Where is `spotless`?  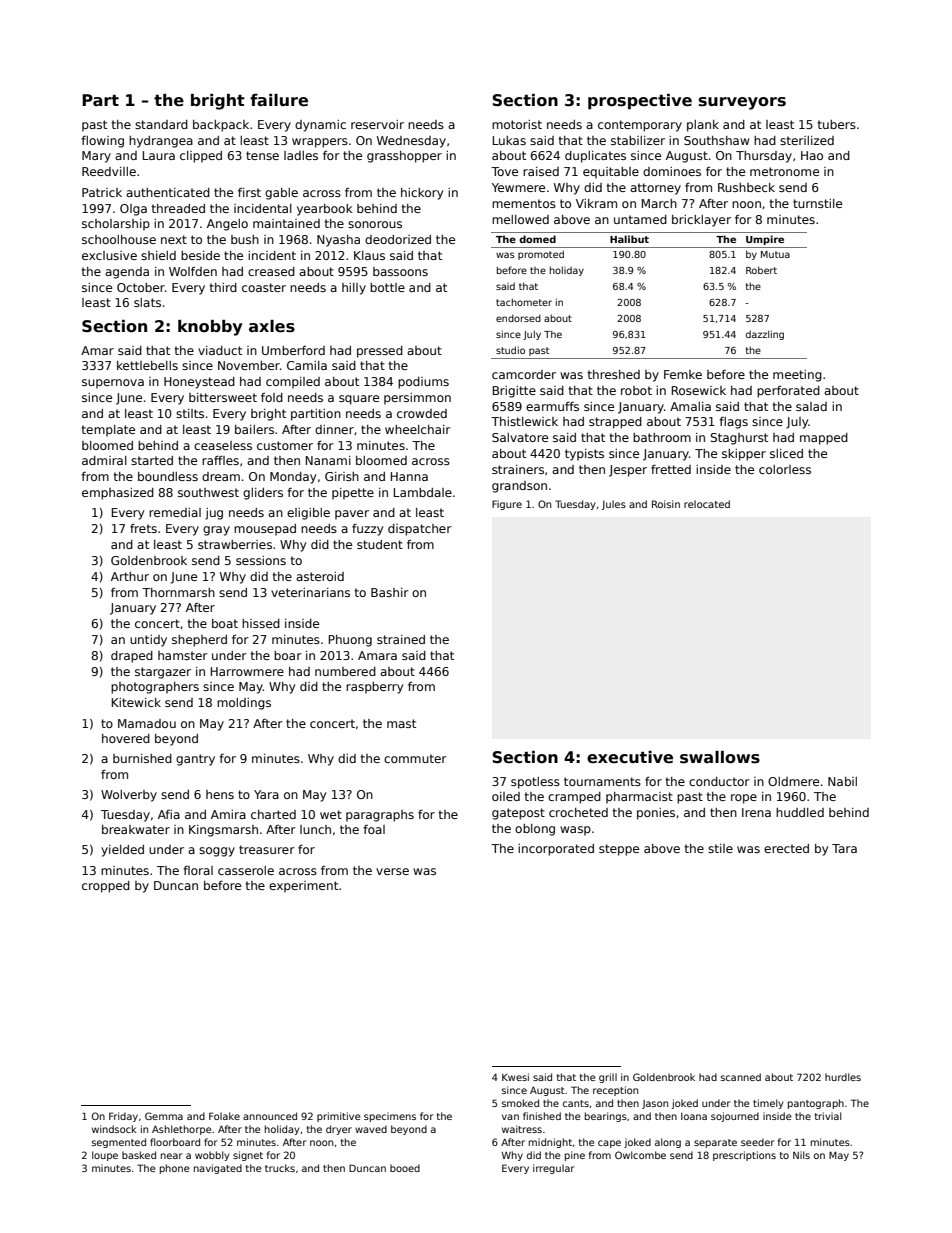
spotless is located at coordinates (535, 783).
